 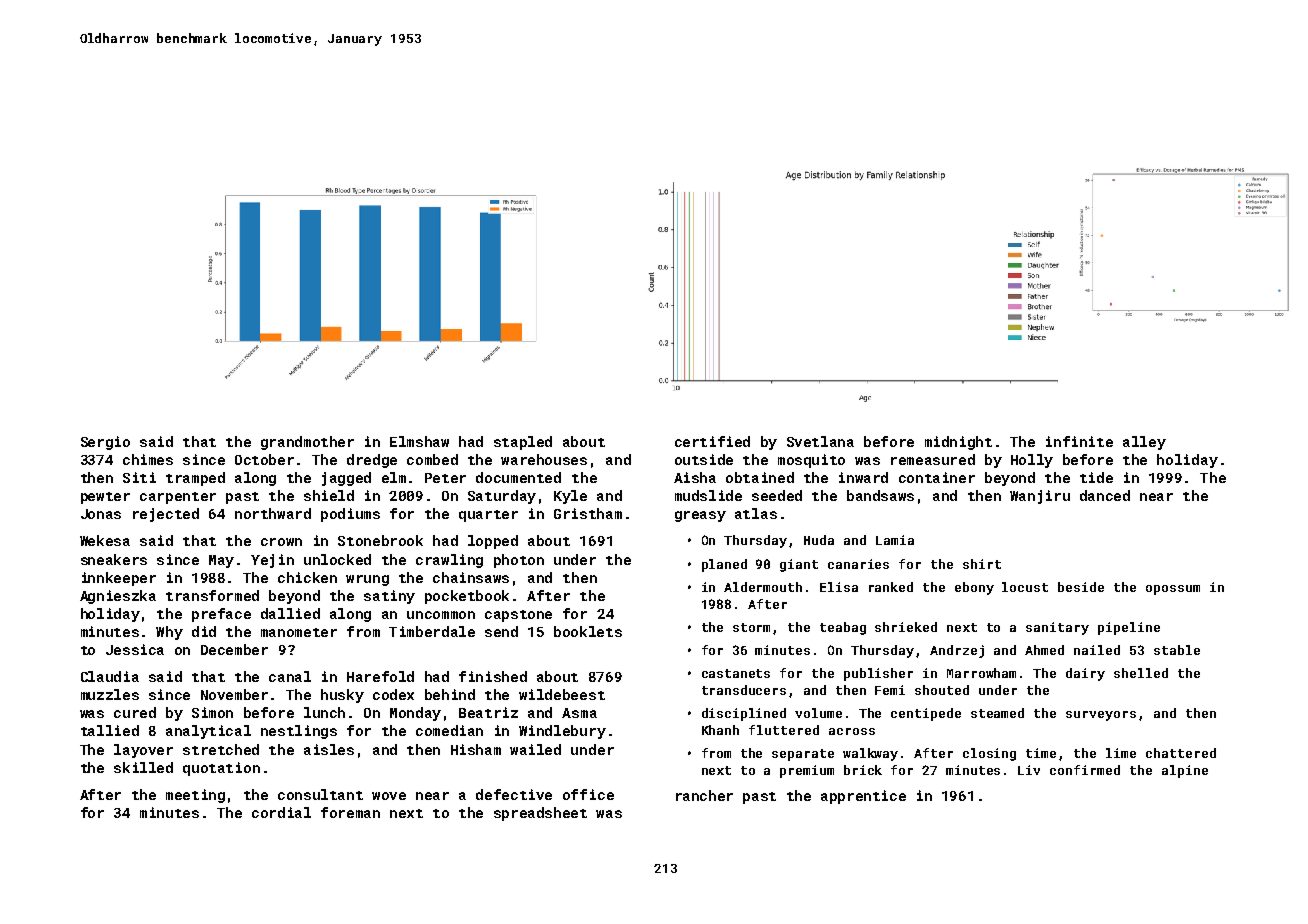 What do you see at coordinates (1085, 770) in the image?
I see `confirmed` at bounding box center [1085, 770].
